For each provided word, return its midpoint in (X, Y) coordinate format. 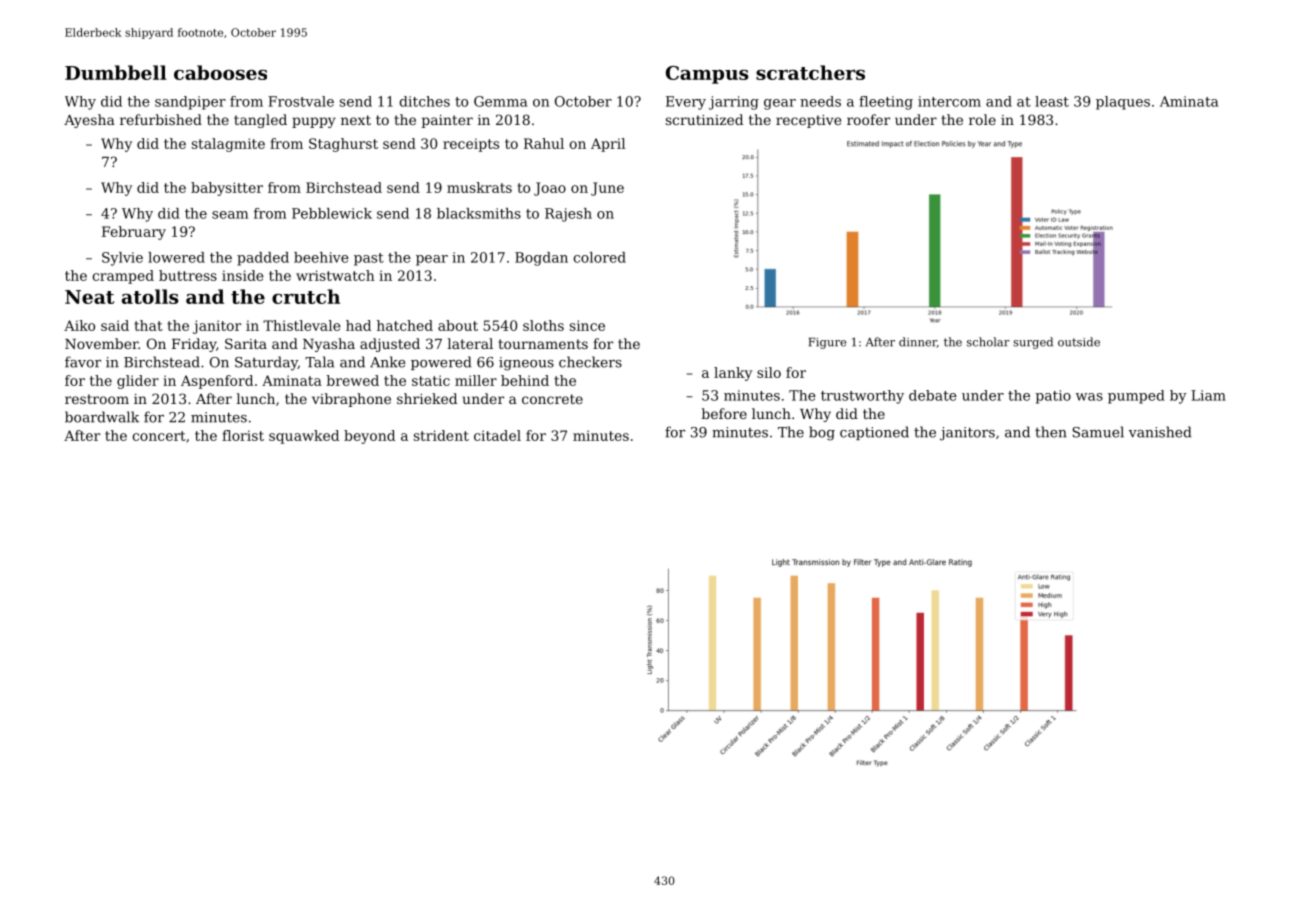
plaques (1123, 103)
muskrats (479, 187)
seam (230, 215)
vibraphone (351, 400)
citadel (497, 435)
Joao (550, 189)
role (982, 119)
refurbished (161, 119)
